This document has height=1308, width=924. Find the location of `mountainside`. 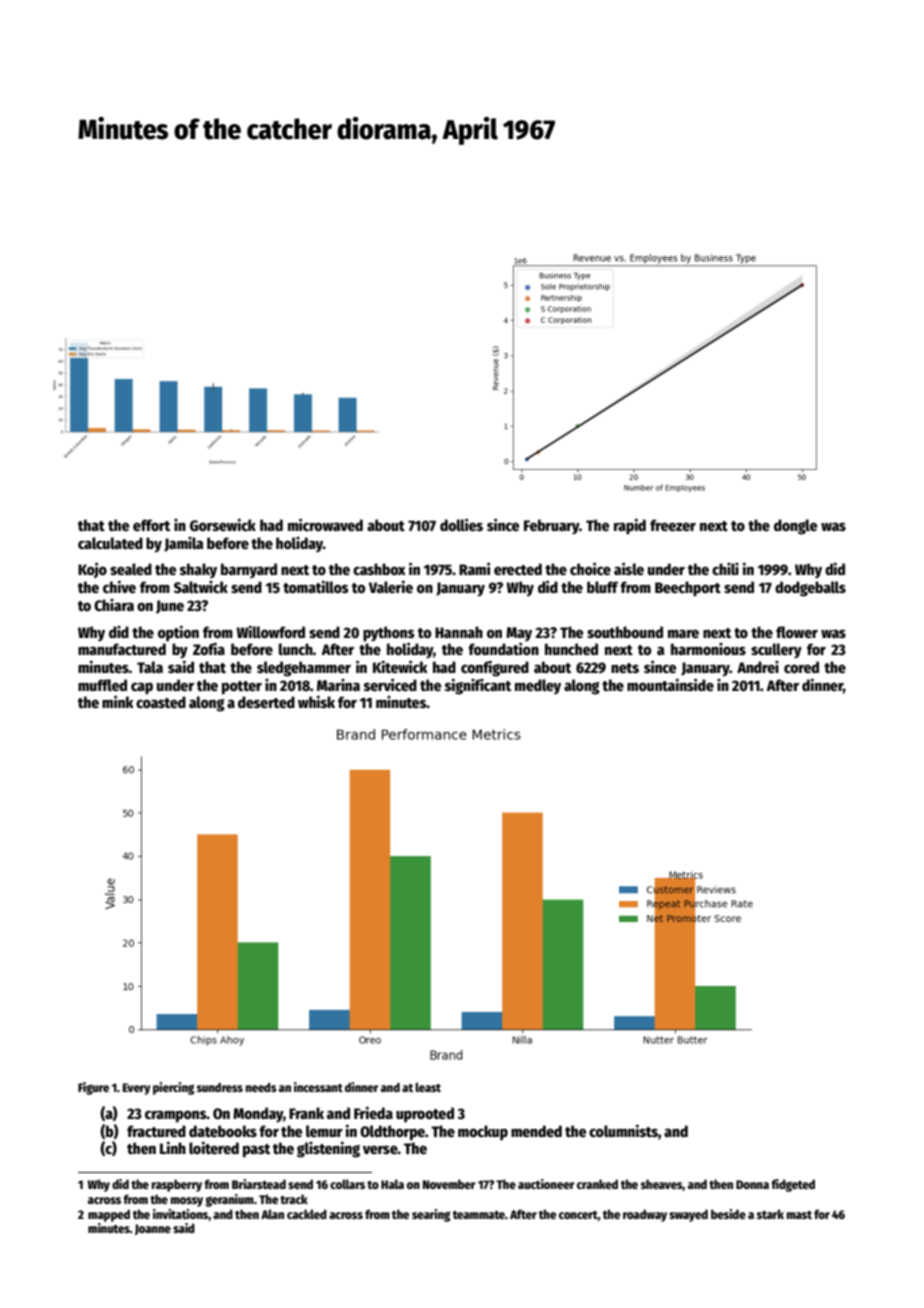

mountainside is located at coordinates (670, 684).
